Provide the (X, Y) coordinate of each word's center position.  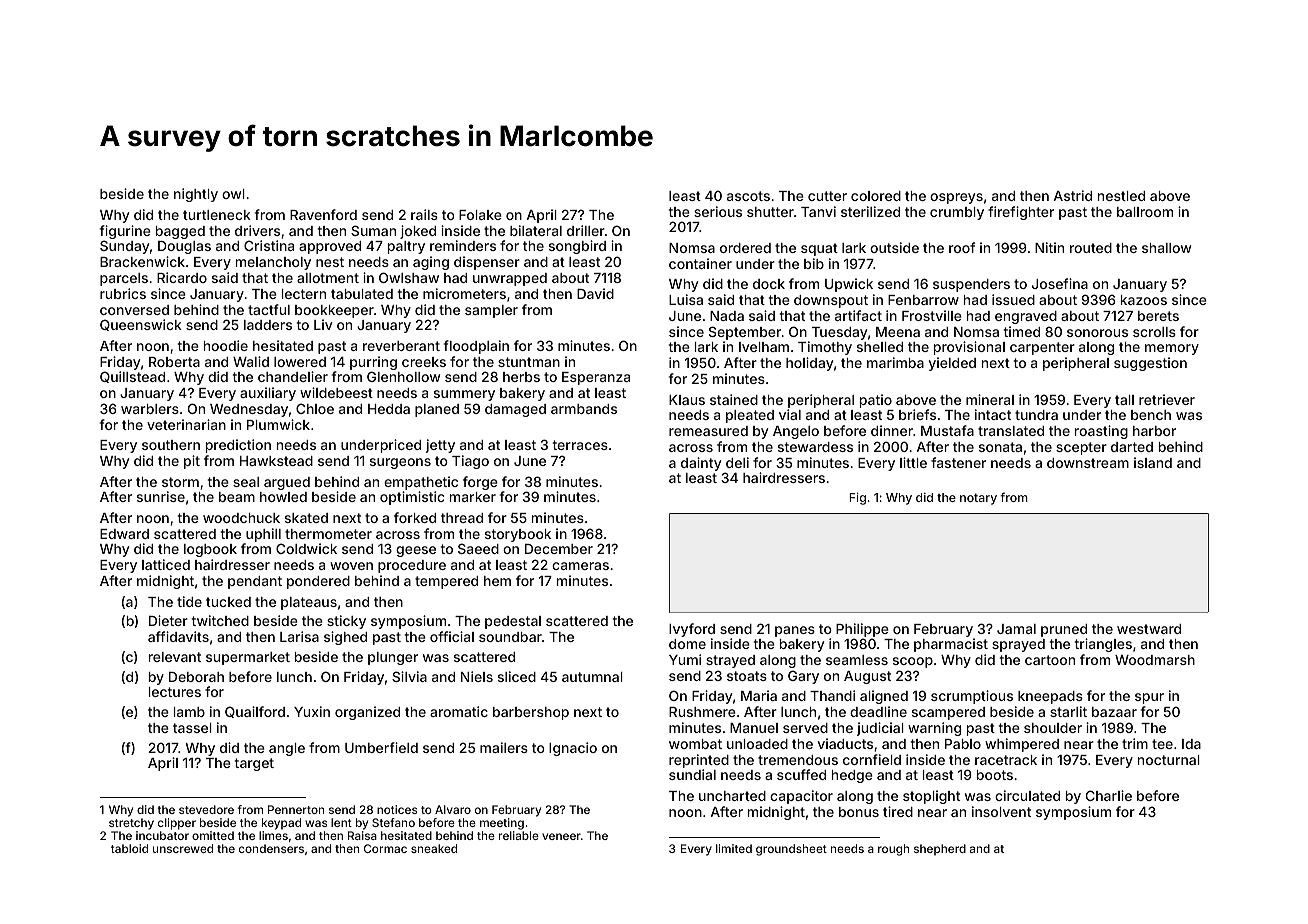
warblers (150, 409)
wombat (695, 744)
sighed (345, 638)
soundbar (510, 637)
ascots (748, 196)
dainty (701, 464)
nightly (196, 195)
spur (1149, 698)
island (1153, 462)
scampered (948, 713)
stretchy (131, 824)
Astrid (1073, 195)
